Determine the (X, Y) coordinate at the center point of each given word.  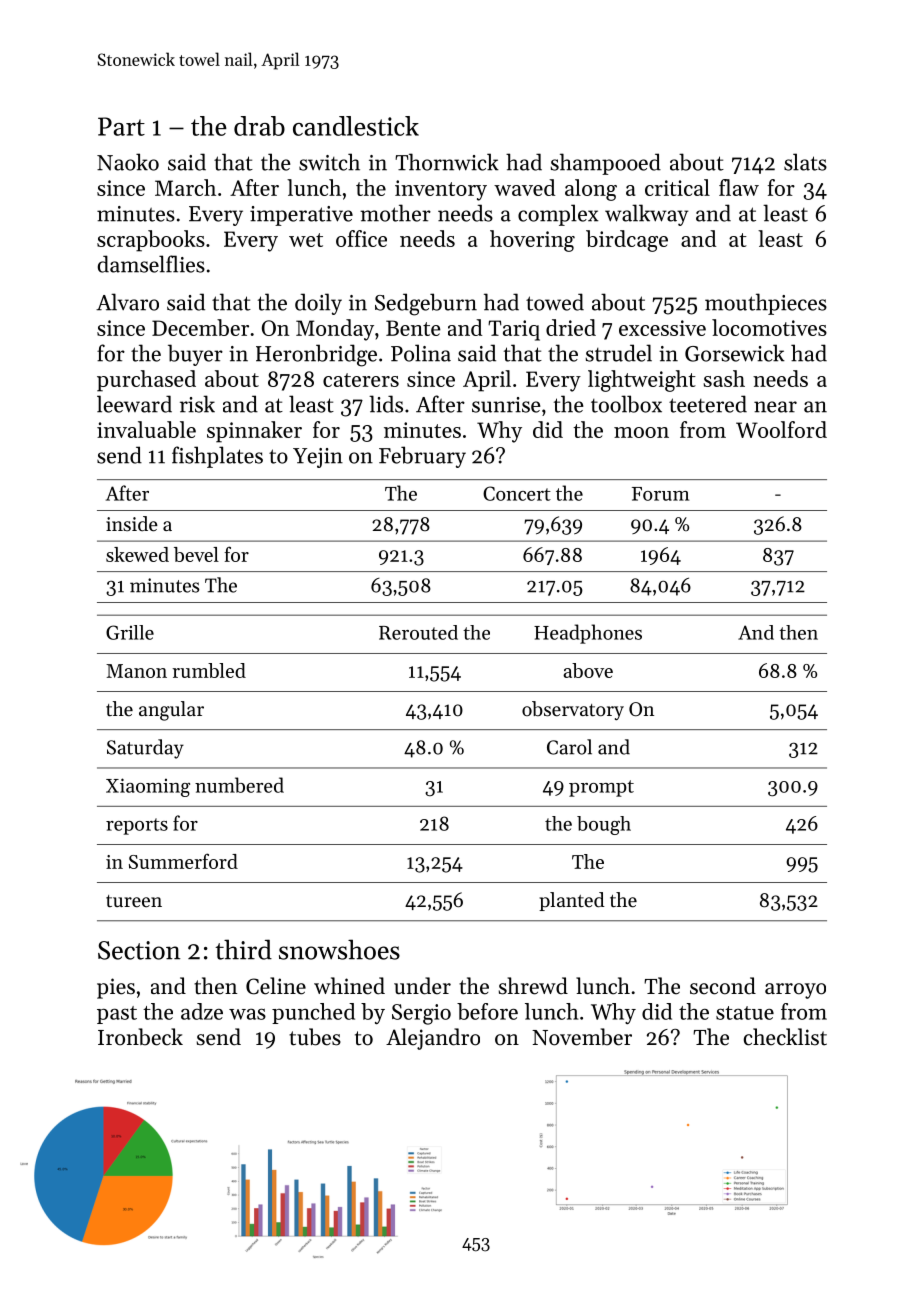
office (361, 238)
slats (805, 162)
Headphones (588, 634)
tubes (315, 1037)
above (588, 670)
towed (555, 302)
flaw (739, 187)
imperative (301, 216)
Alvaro (127, 302)
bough (604, 825)
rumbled (209, 670)
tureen (134, 901)
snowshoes (339, 949)
